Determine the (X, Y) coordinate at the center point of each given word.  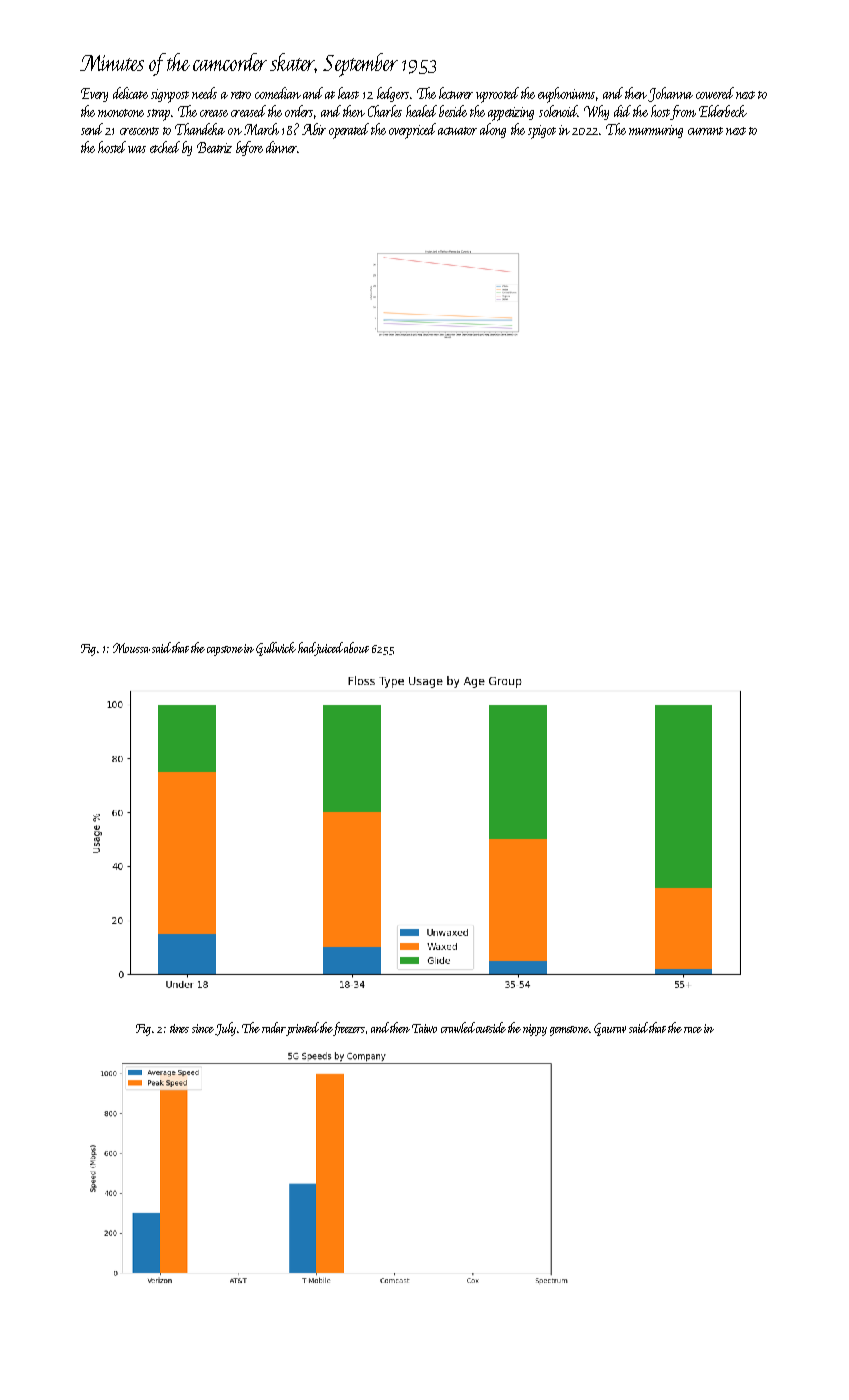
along (493, 130)
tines (179, 1028)
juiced (329, 648)
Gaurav (610, 1029)
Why (596, 112)
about (356, 647)
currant (705, 131)
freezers (349, 1029)
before (249, 148)
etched (165, 147)
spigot (542, 132)
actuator (457, 131)
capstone (225, 651)
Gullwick (276, 649)
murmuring (656, 131)
